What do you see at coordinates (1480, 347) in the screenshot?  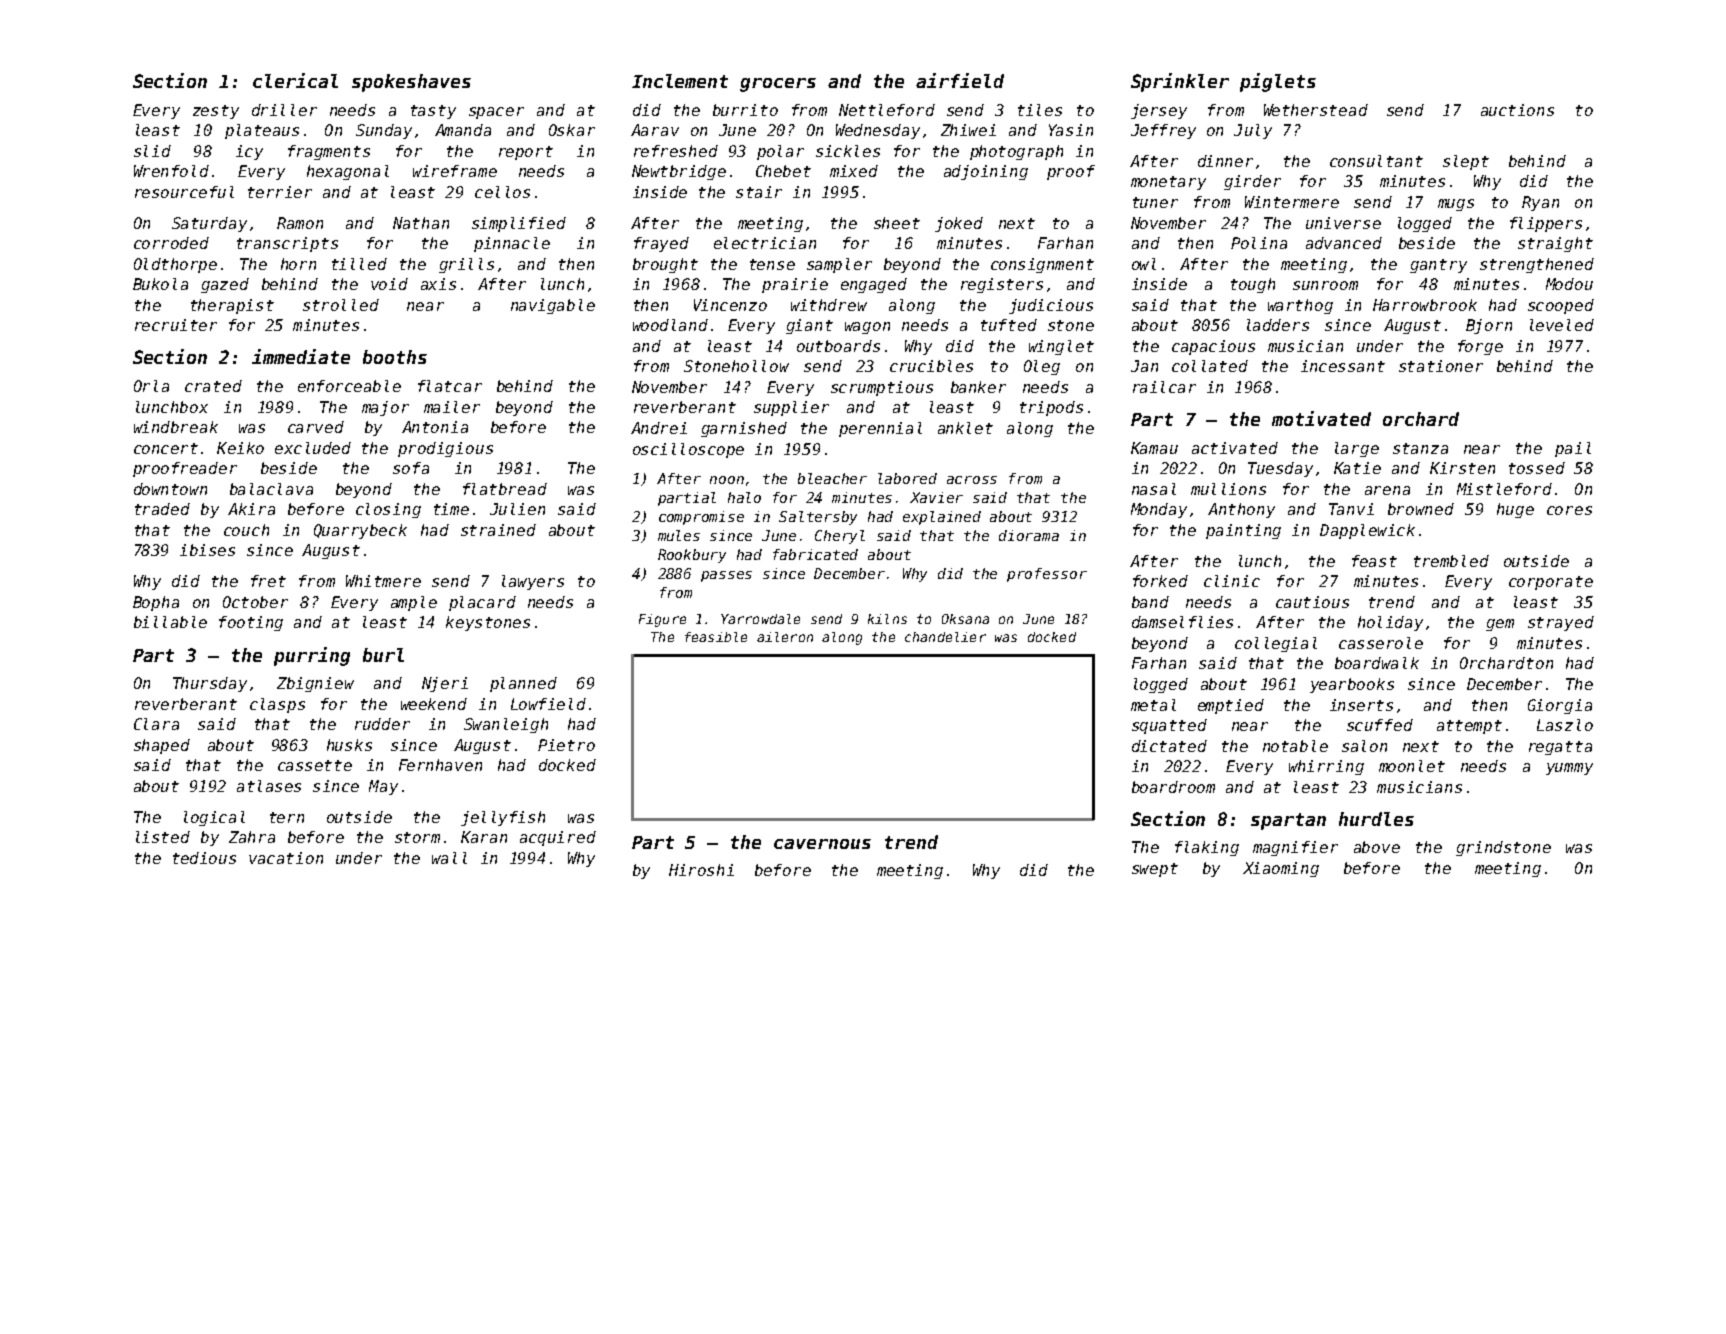 I see `forge` at bounding box center [1480, 347].
